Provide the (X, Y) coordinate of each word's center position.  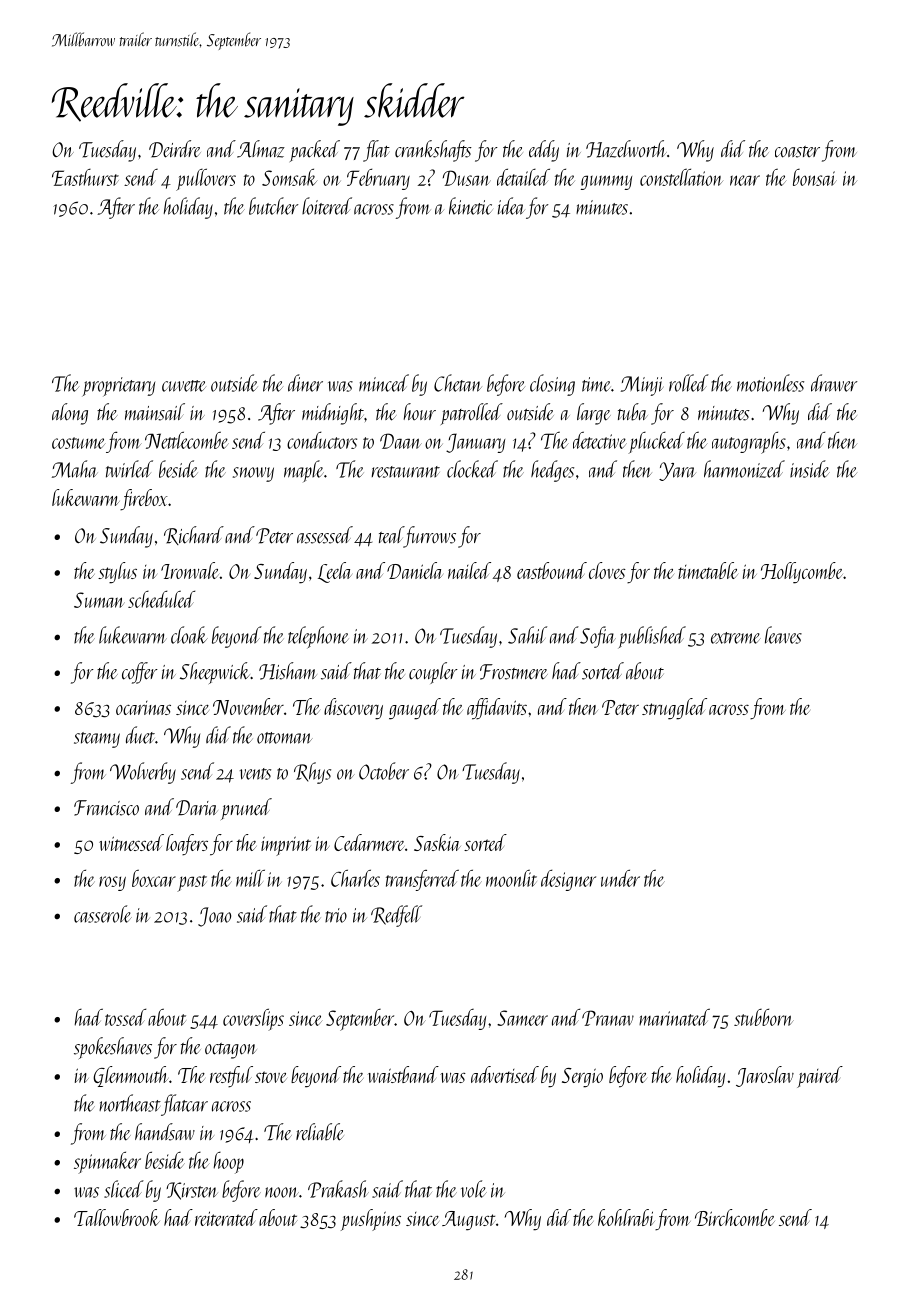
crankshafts (433, 151)
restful (231, 1077)
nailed (469, 570)
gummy (606, 182)
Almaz (261, 149)
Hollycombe (802, 573)
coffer (140, 673)
